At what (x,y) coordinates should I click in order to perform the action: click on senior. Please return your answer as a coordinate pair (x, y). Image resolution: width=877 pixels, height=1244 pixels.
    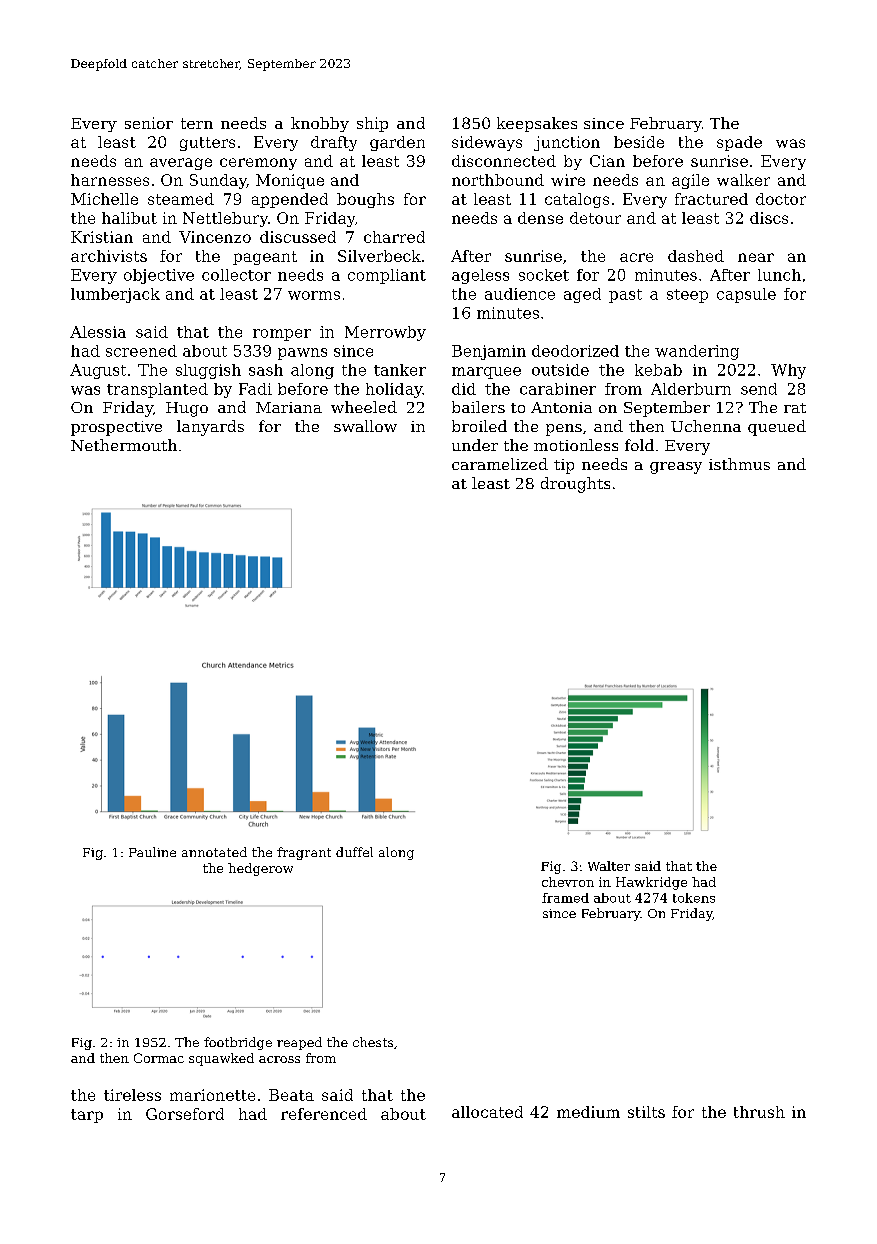
    Looking at the image, I should click on (149, 123).
